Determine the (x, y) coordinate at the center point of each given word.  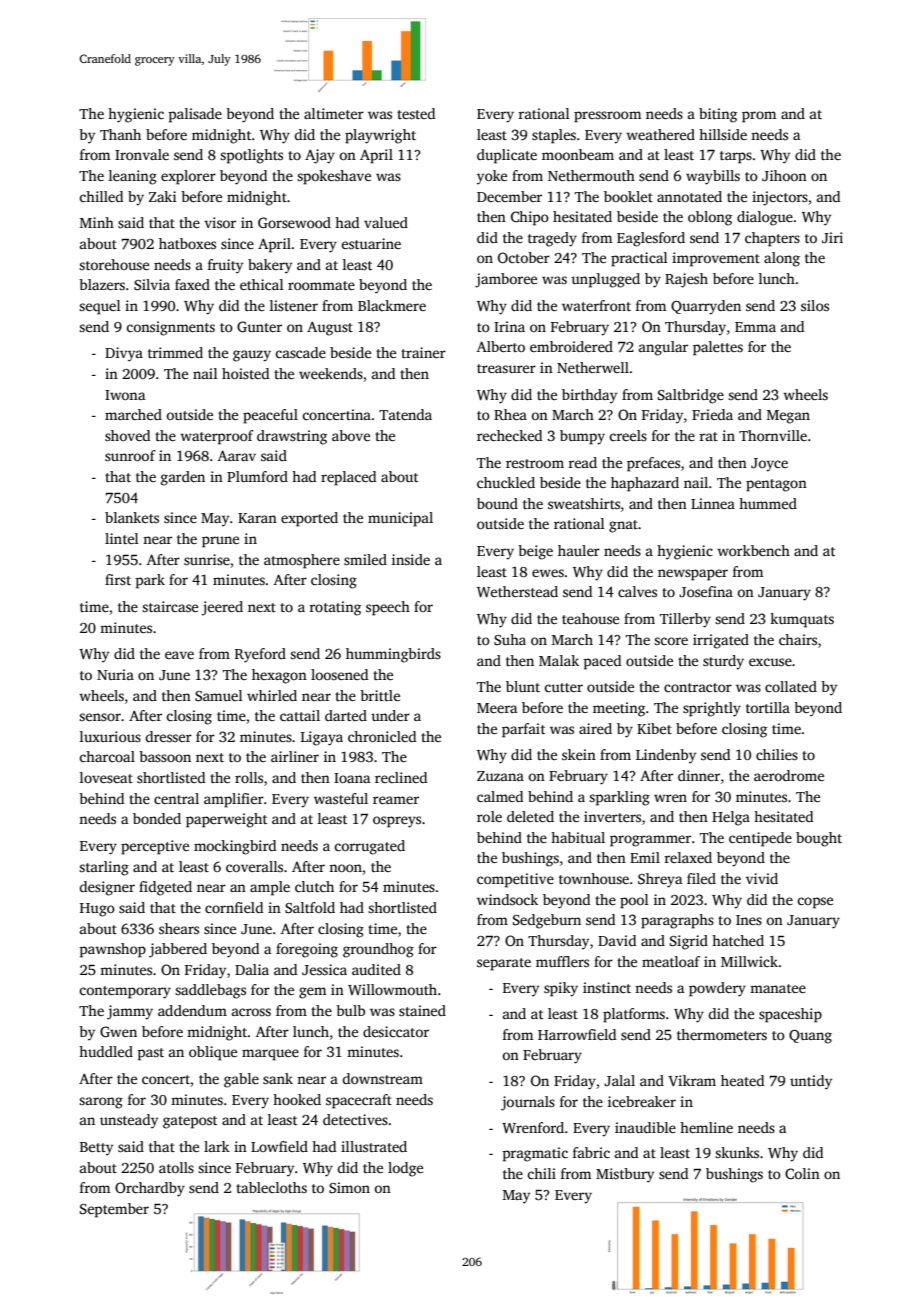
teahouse (590, 618)
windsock (507, 899)
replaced (348, 478)
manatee (778, 988)
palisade (195, 115)
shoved (127, 435)
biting (718, 115)
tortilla (768, 707)
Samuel (219, 695)
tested (416, 113)
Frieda (712, 414)
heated (742, 1080)
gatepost (190, 1122)
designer (107, 888)
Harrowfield (577, 1034)
